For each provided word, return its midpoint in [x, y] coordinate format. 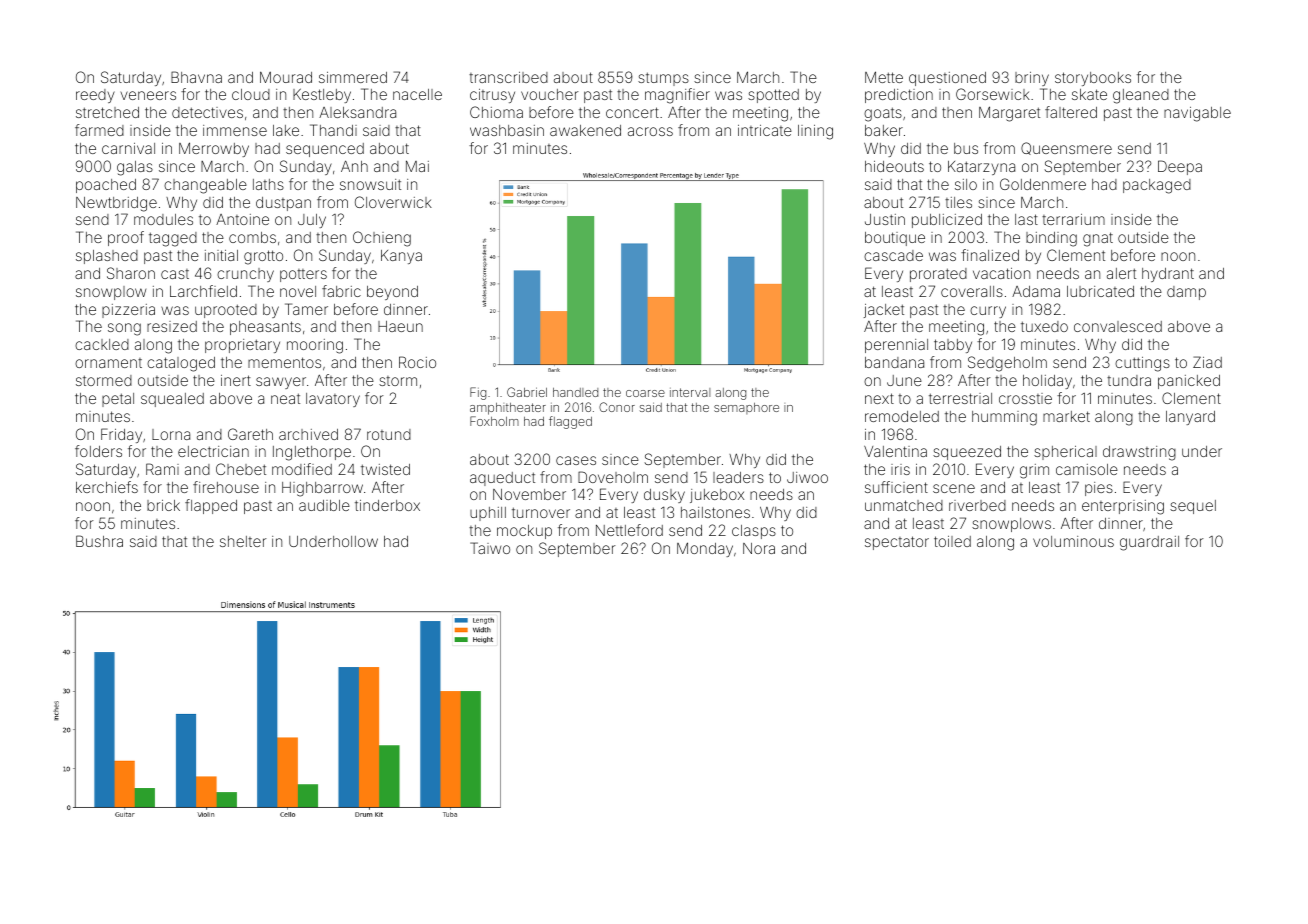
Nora [759, 548]
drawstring [1139, 453]
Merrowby [214, 149]
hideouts [894, 166]
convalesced [1118, 326]
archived [308, 434]
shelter [243, 541]
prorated [938, 275]
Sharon [131, 273]
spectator [897, 543]
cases [576, 460]
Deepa [1180, 167]
